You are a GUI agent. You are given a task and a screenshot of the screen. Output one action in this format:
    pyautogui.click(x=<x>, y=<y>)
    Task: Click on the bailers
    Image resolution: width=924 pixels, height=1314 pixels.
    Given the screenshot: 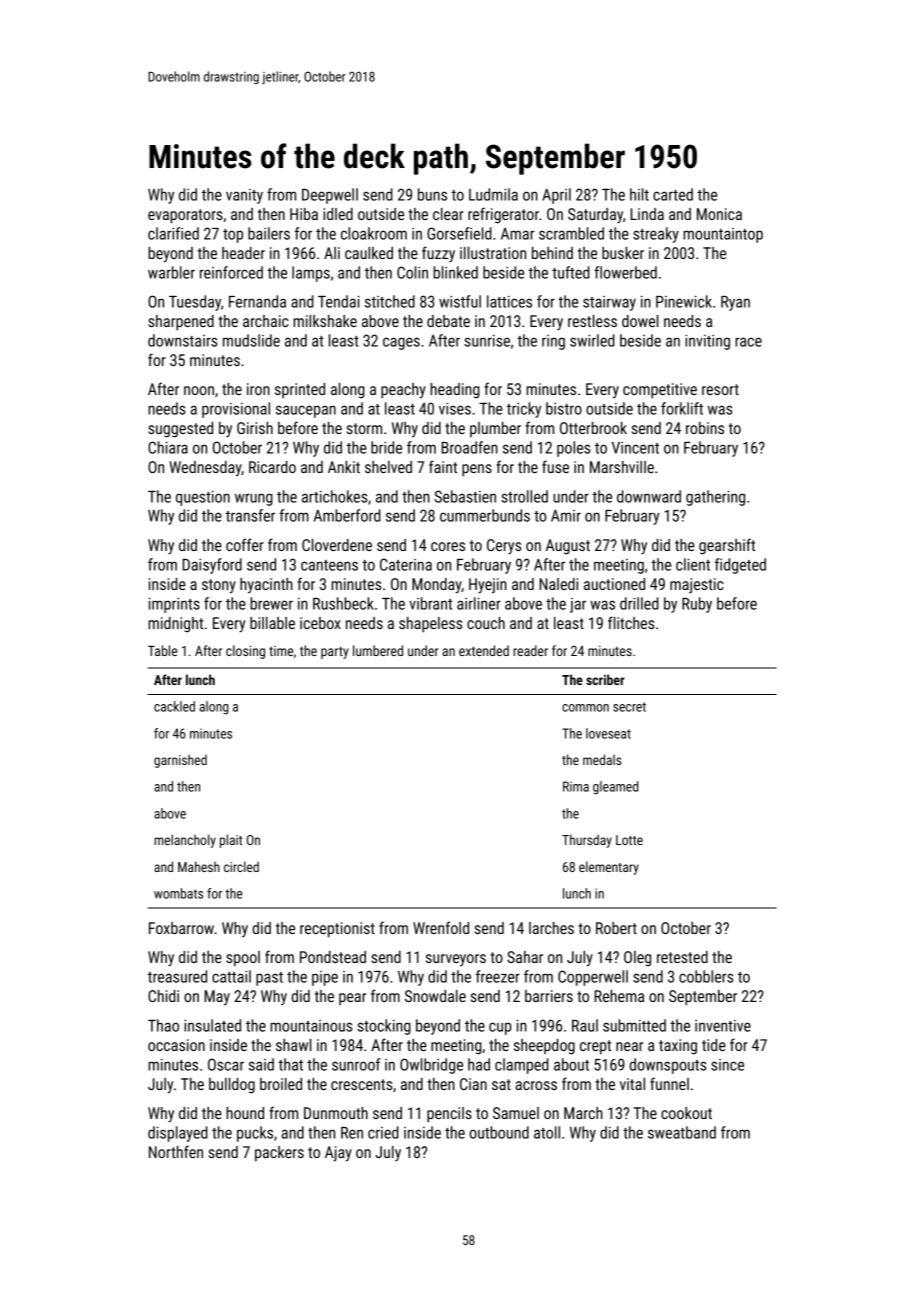 What is the action you would take?
    pyautogui.click(x=269, y=233)
